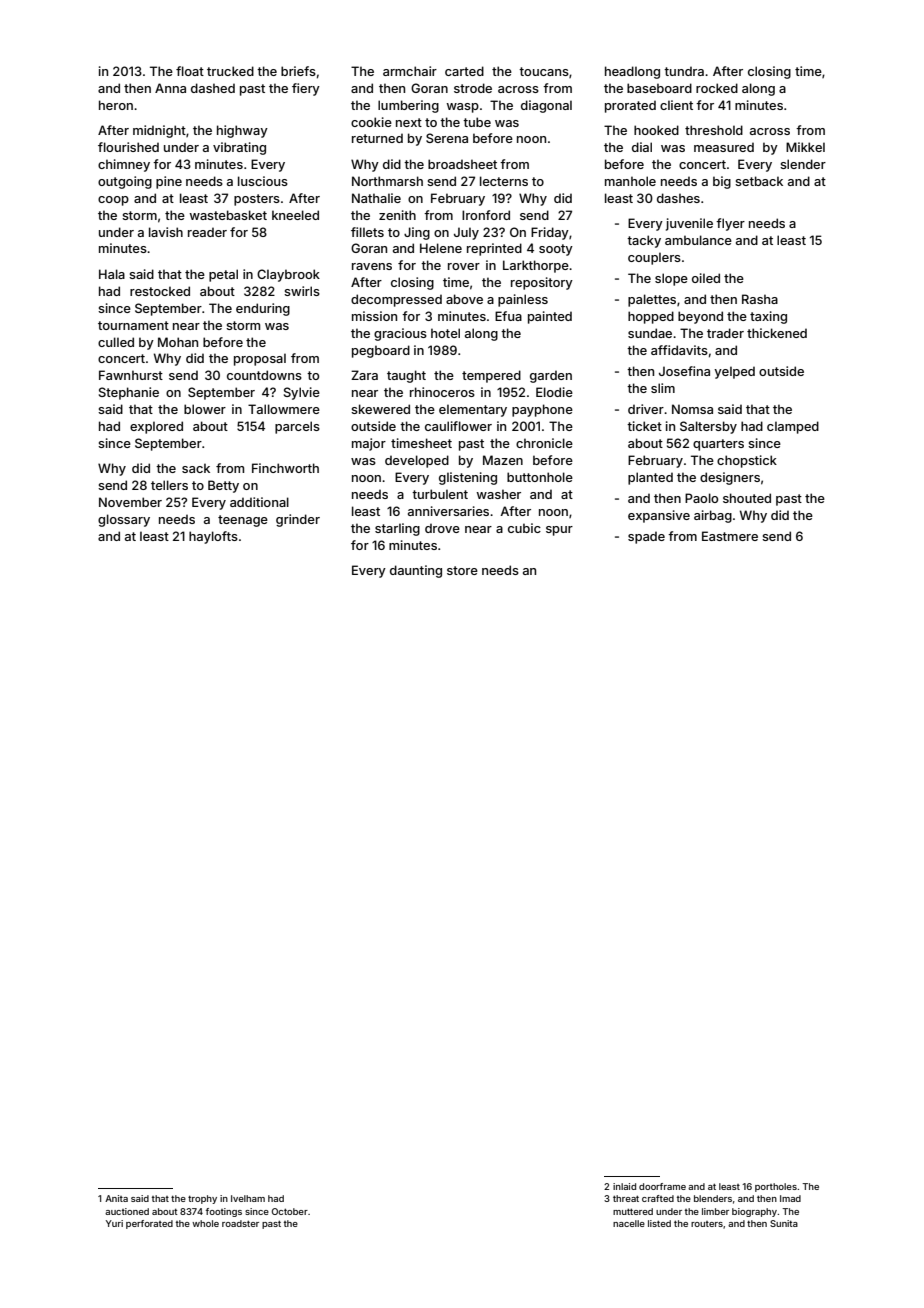  What do you see at coordinates (205, 1223) in the screenshot?
I see `whole` at bounding box center [205, 1223].
